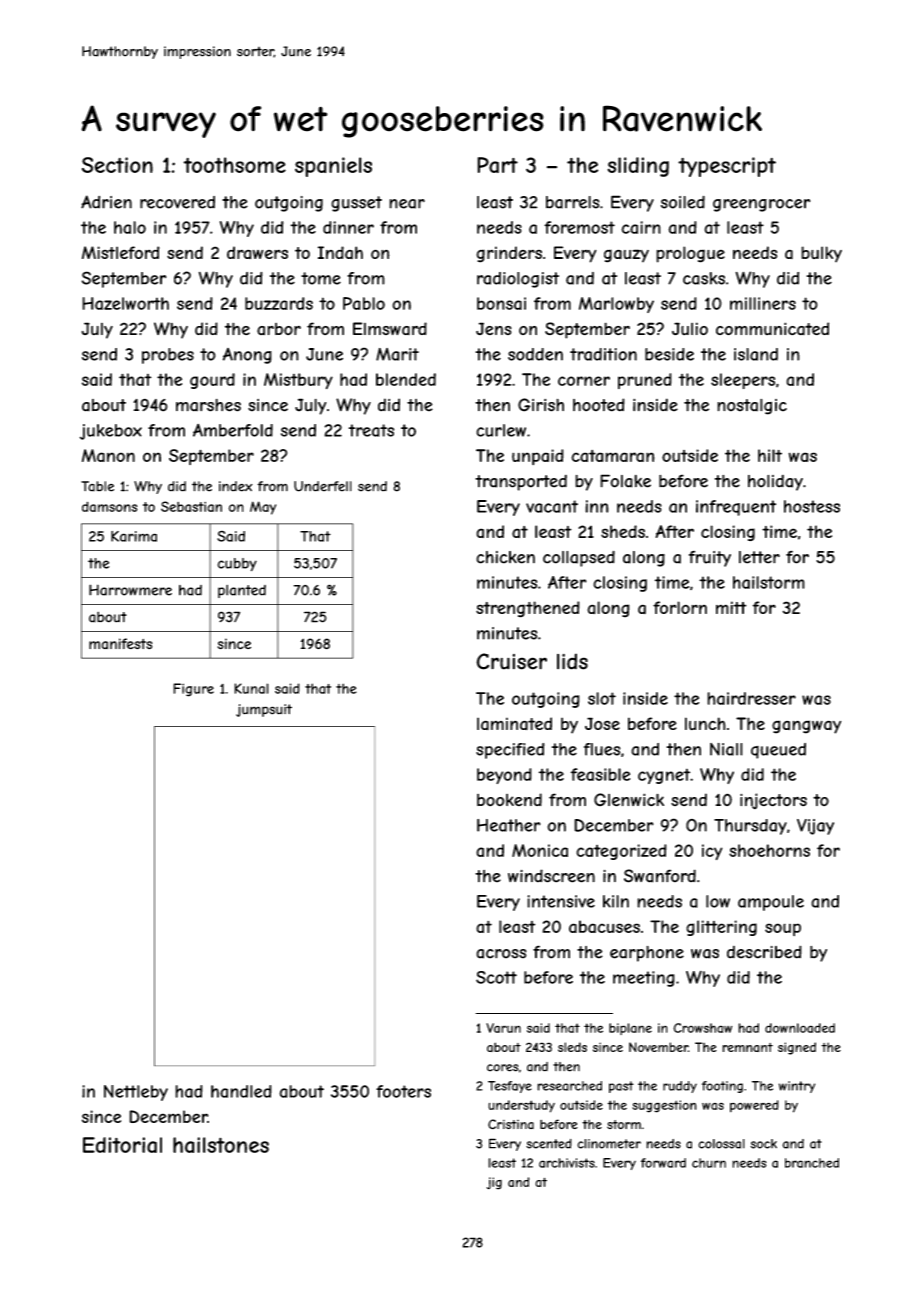 Image resolution: width=924 pixels, height=1308 pixels. Describe the element at coordinates (497, 165) in the image. I see `Part` at that location.
